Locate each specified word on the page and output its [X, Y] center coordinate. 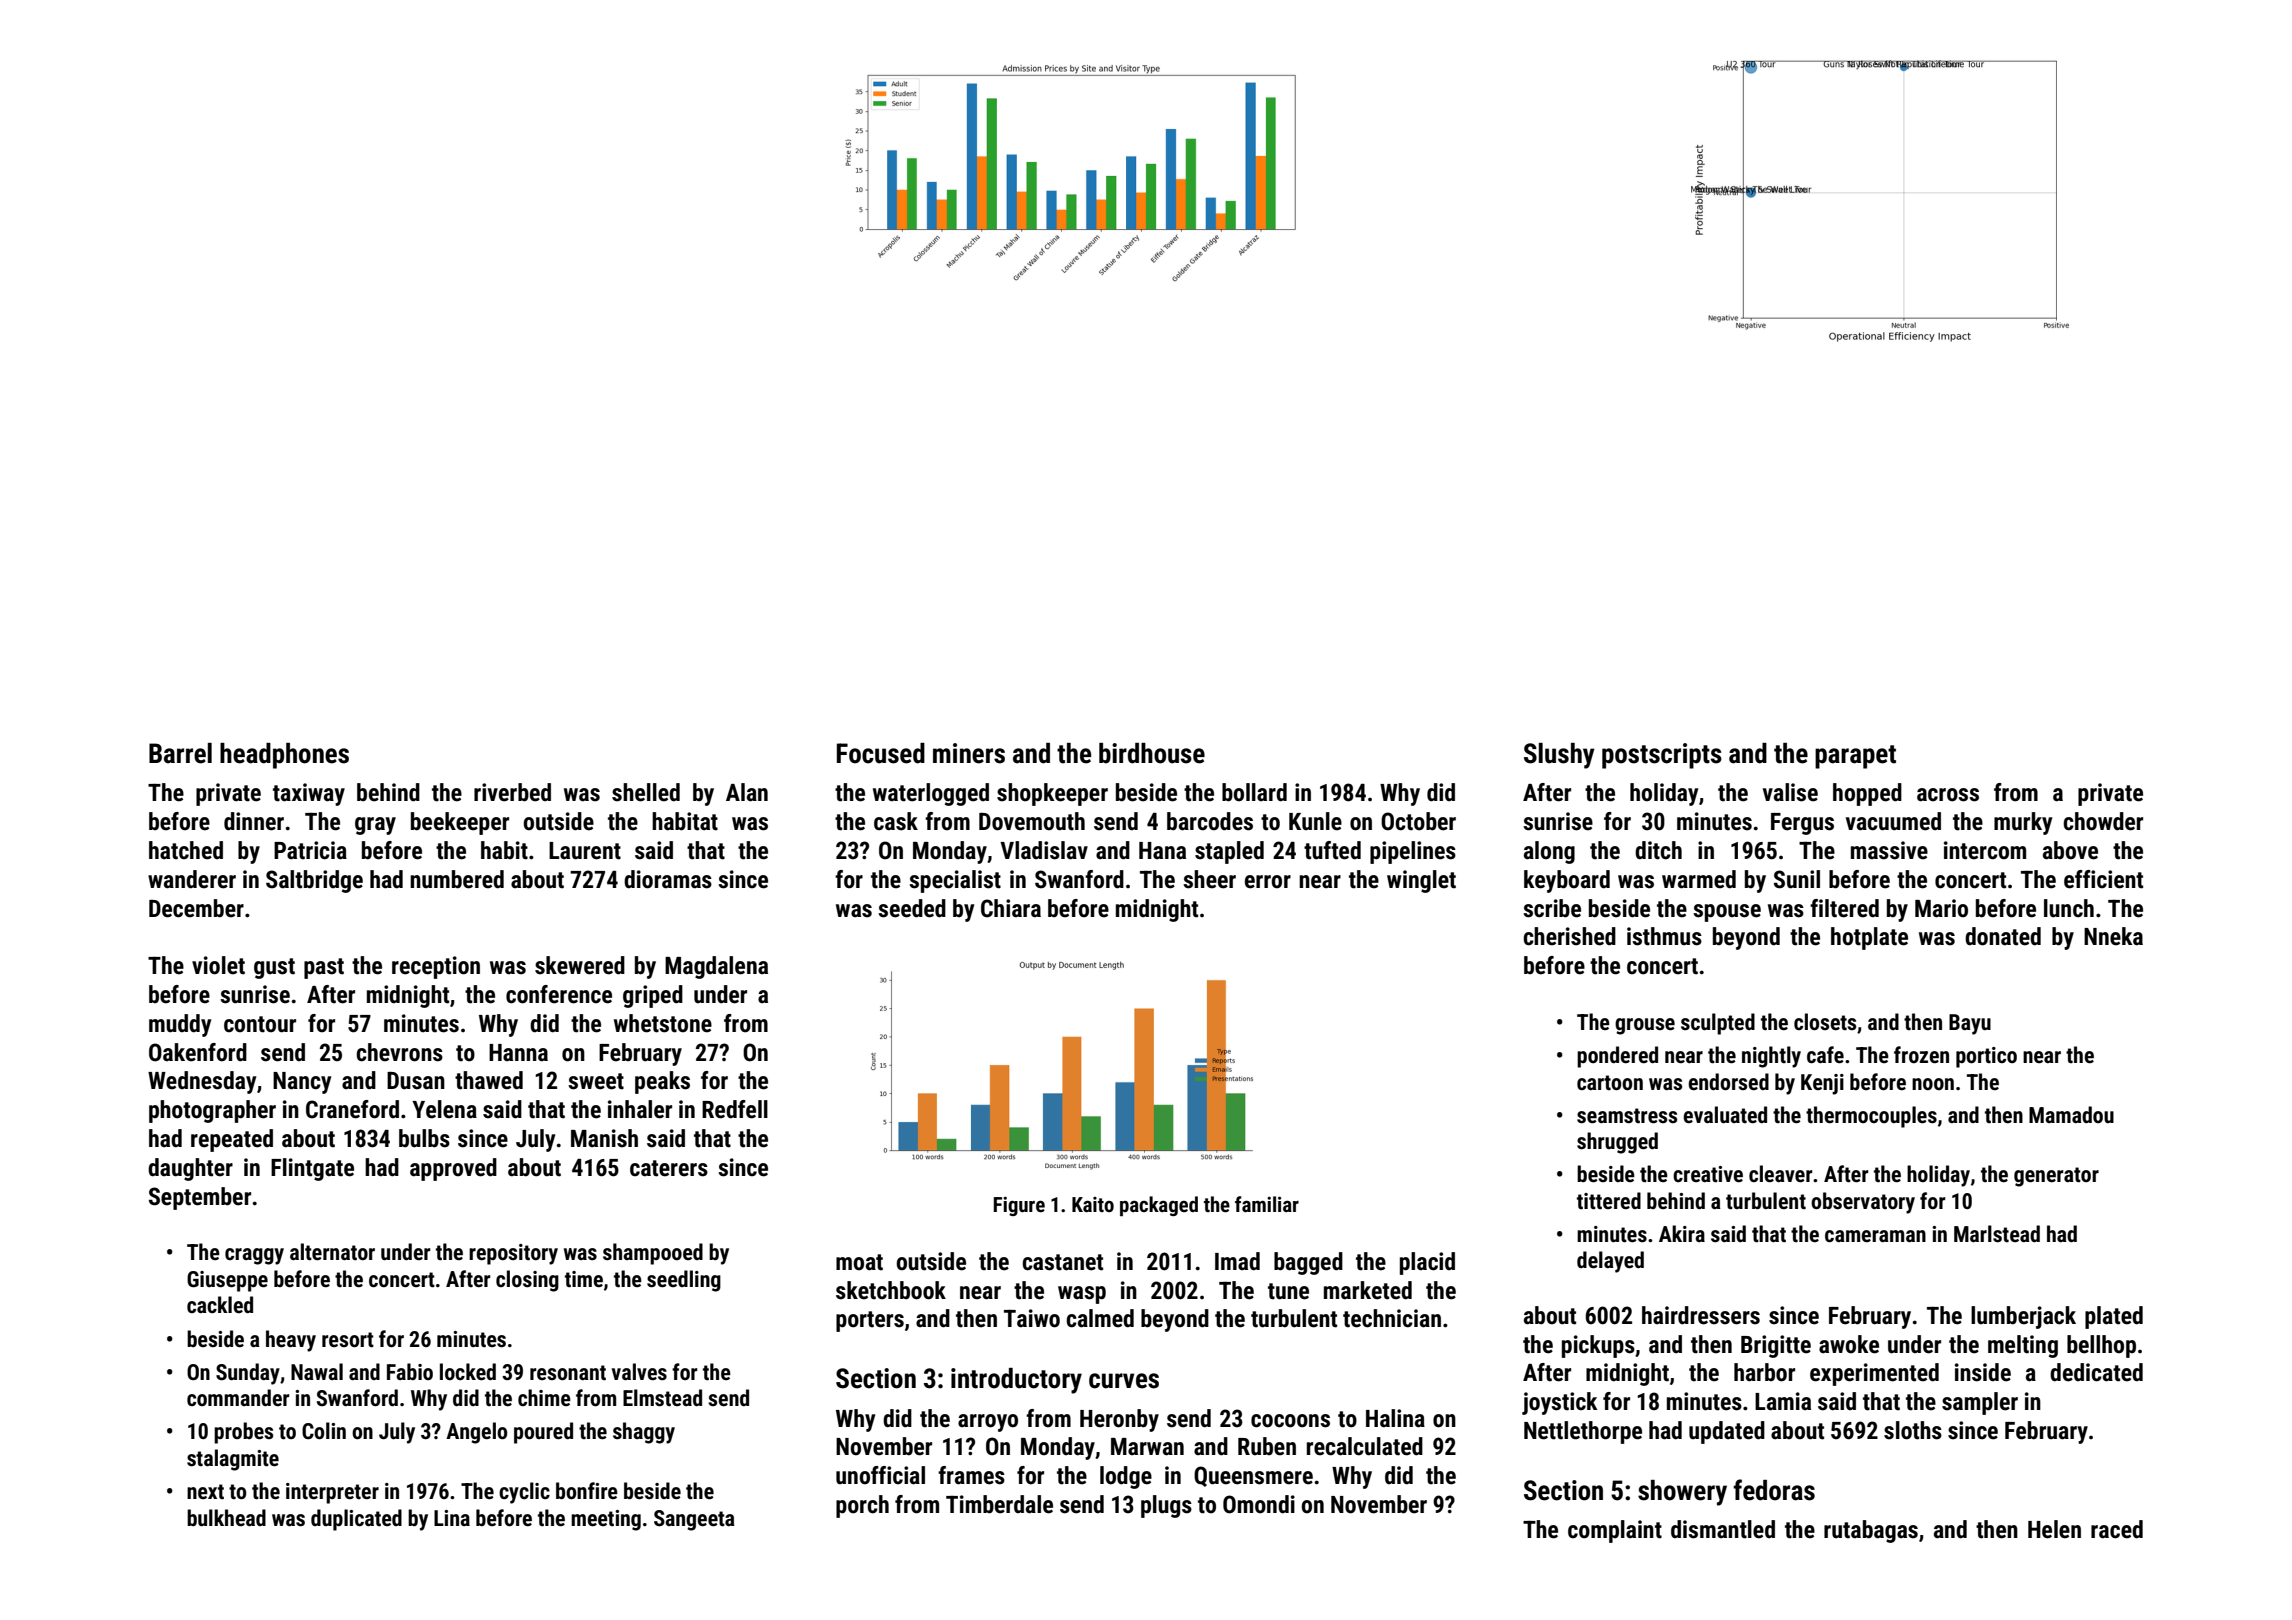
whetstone [663, 1023]
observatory [1863, 1203]
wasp [1082, 1295]
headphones [284, 756]
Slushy [1559, 756]
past [324, 968]
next [205, 1492]
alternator [332, 1252]
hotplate [1869, 938]
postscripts [1662, 756]
